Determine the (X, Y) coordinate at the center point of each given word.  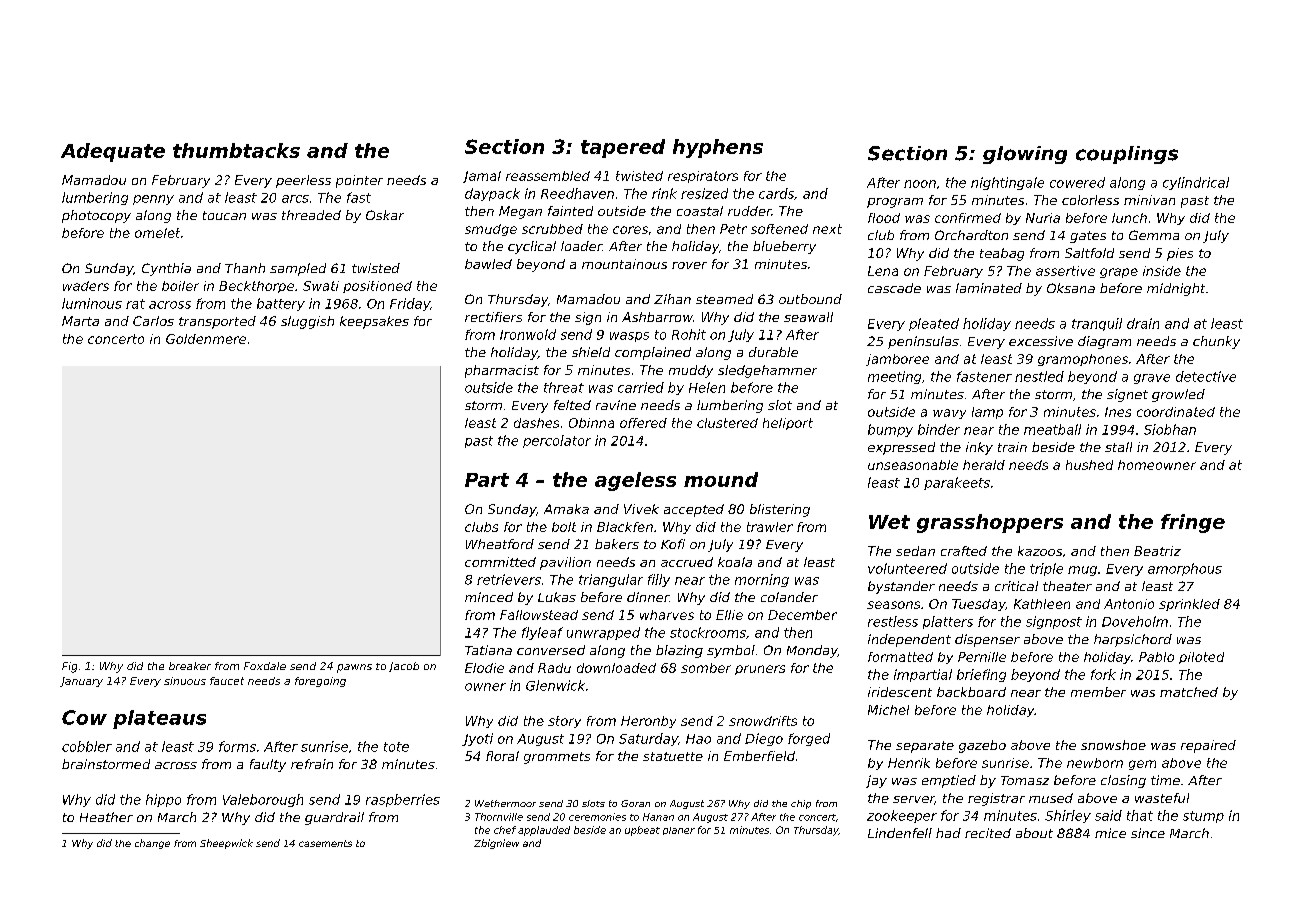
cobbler (87, 746)
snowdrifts (763, 721)
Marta (80, 321)
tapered (623, 148)
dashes (536, 423)
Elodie (484, 668)
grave (1152, 379)
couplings (1127, 155)
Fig (69, 667)
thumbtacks (236, 150)
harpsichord (1133, 640)
